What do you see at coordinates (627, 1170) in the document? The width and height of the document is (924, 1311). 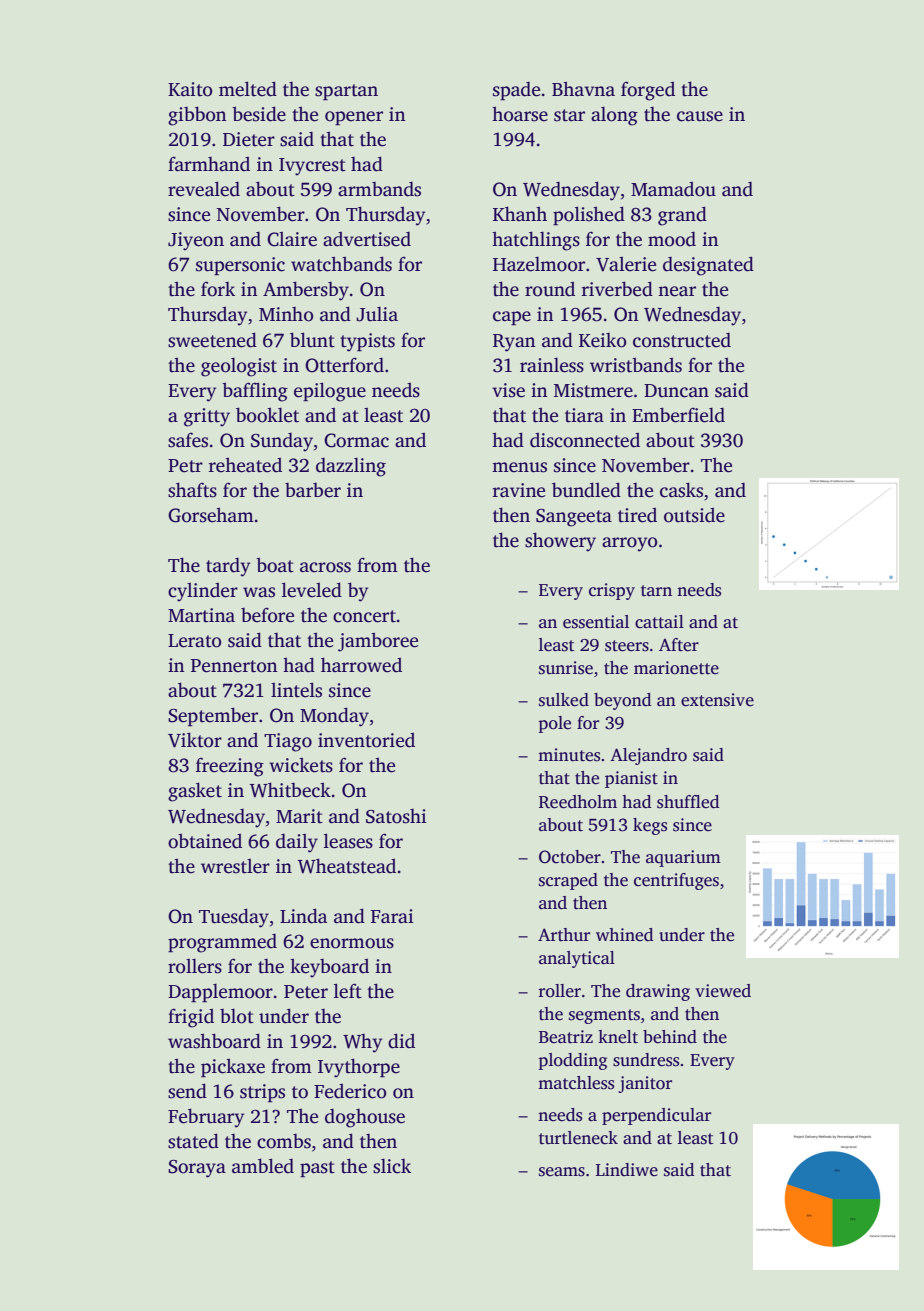 I see `Lindiwe` at bounding box center [627, 1170].
